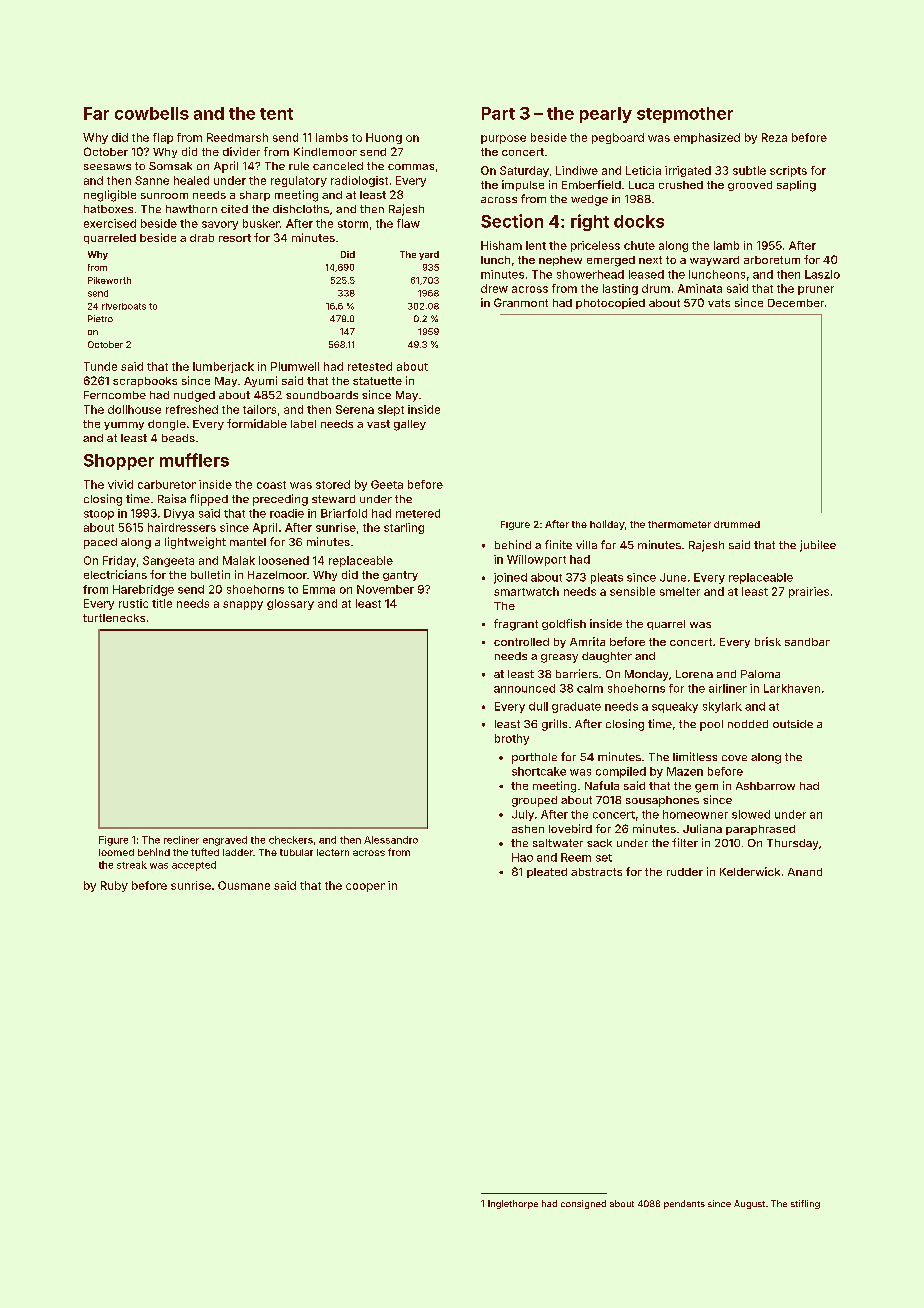 The width and height of the document is (924, 1308). What do you see at coordinates (772, 260) in the document?
I see `arboretum` at bounding box center [772, 260].
